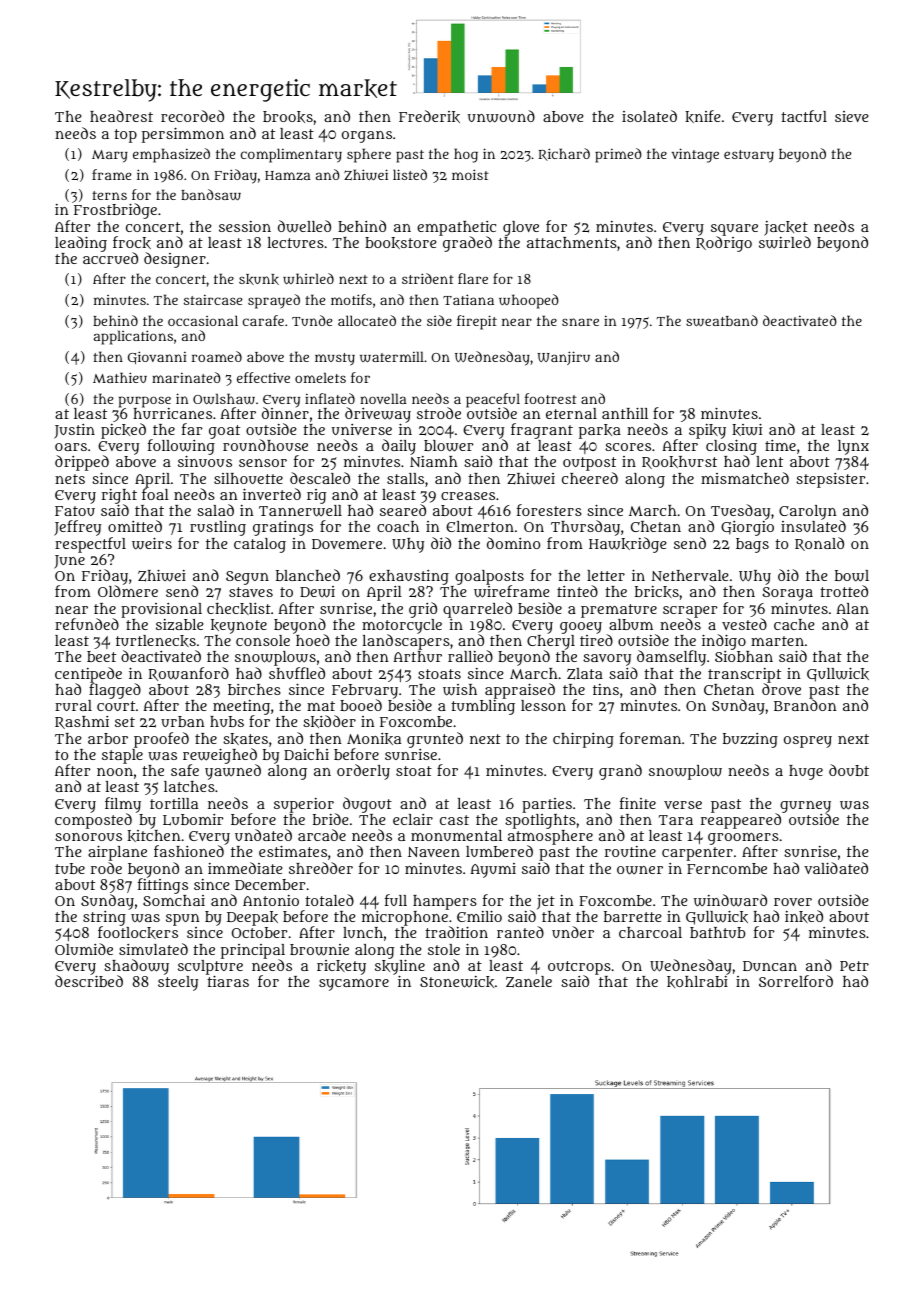  Describe the element at coordinates (457, 982) in the page. I see `Stonewick` at that location.
